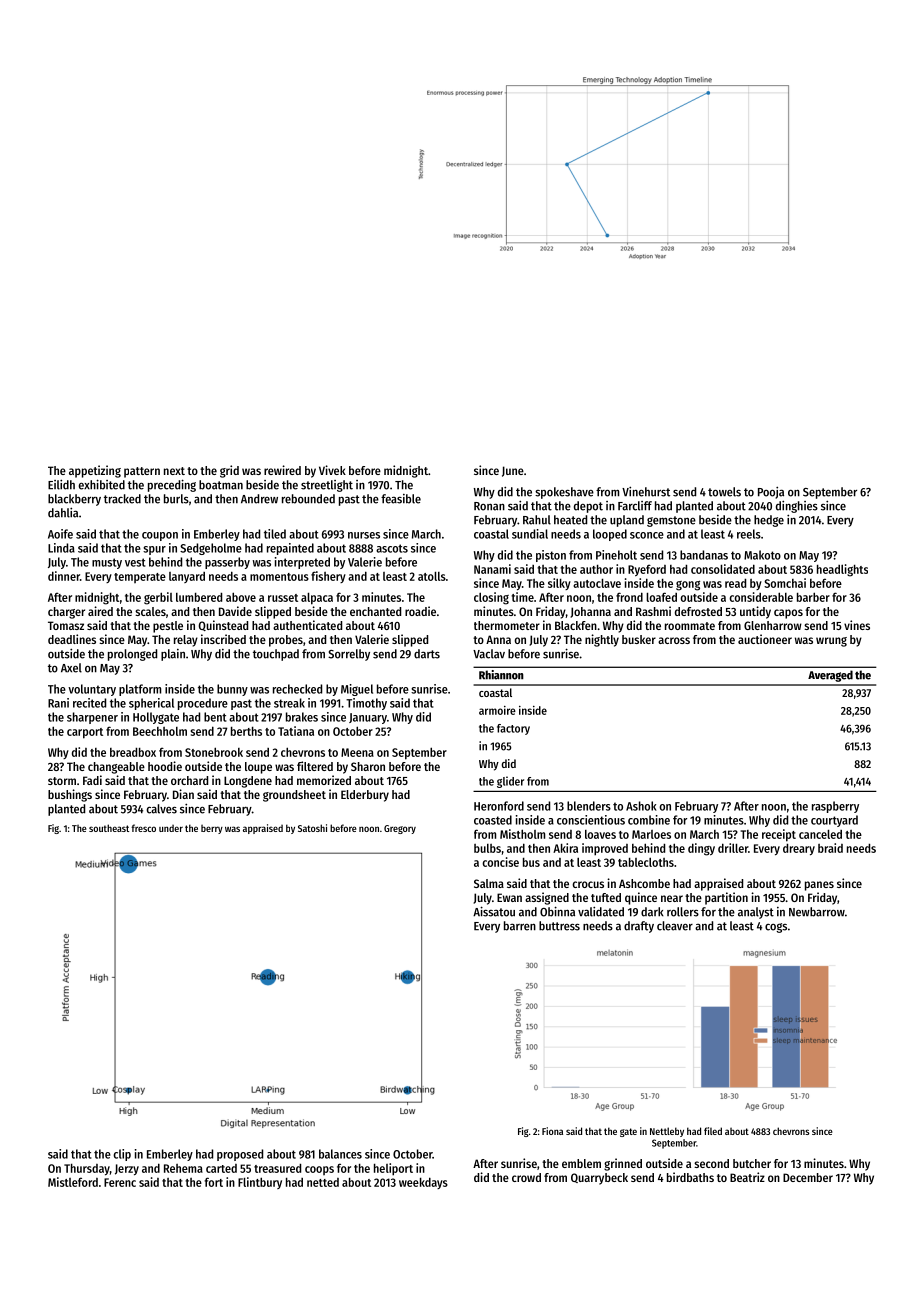 This screenshot has width=924, height=1308. Describe the element at coordinates (332, 470) in the screenshot. I see `Vivek` at that location.
